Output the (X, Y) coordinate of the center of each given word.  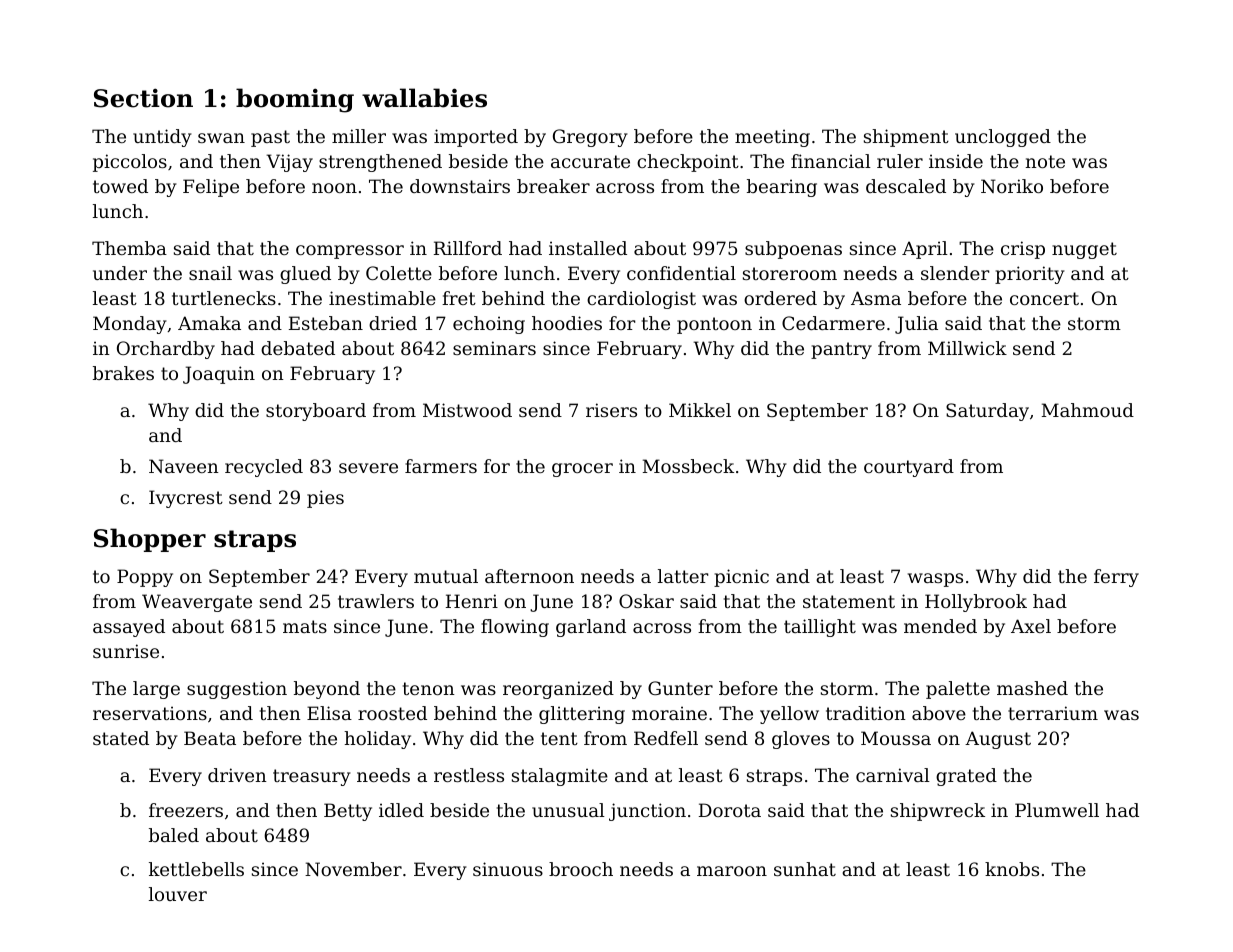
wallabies (424, 98)
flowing (515, 628)
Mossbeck (688, 466)
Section (143, 98)
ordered (780, 298)
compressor (350, 252)
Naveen (184, 466)
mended (940, 626)
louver (178, 894)
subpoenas (793, 250)
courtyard (909, 468)
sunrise (126, 651)
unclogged (1003, 138)
